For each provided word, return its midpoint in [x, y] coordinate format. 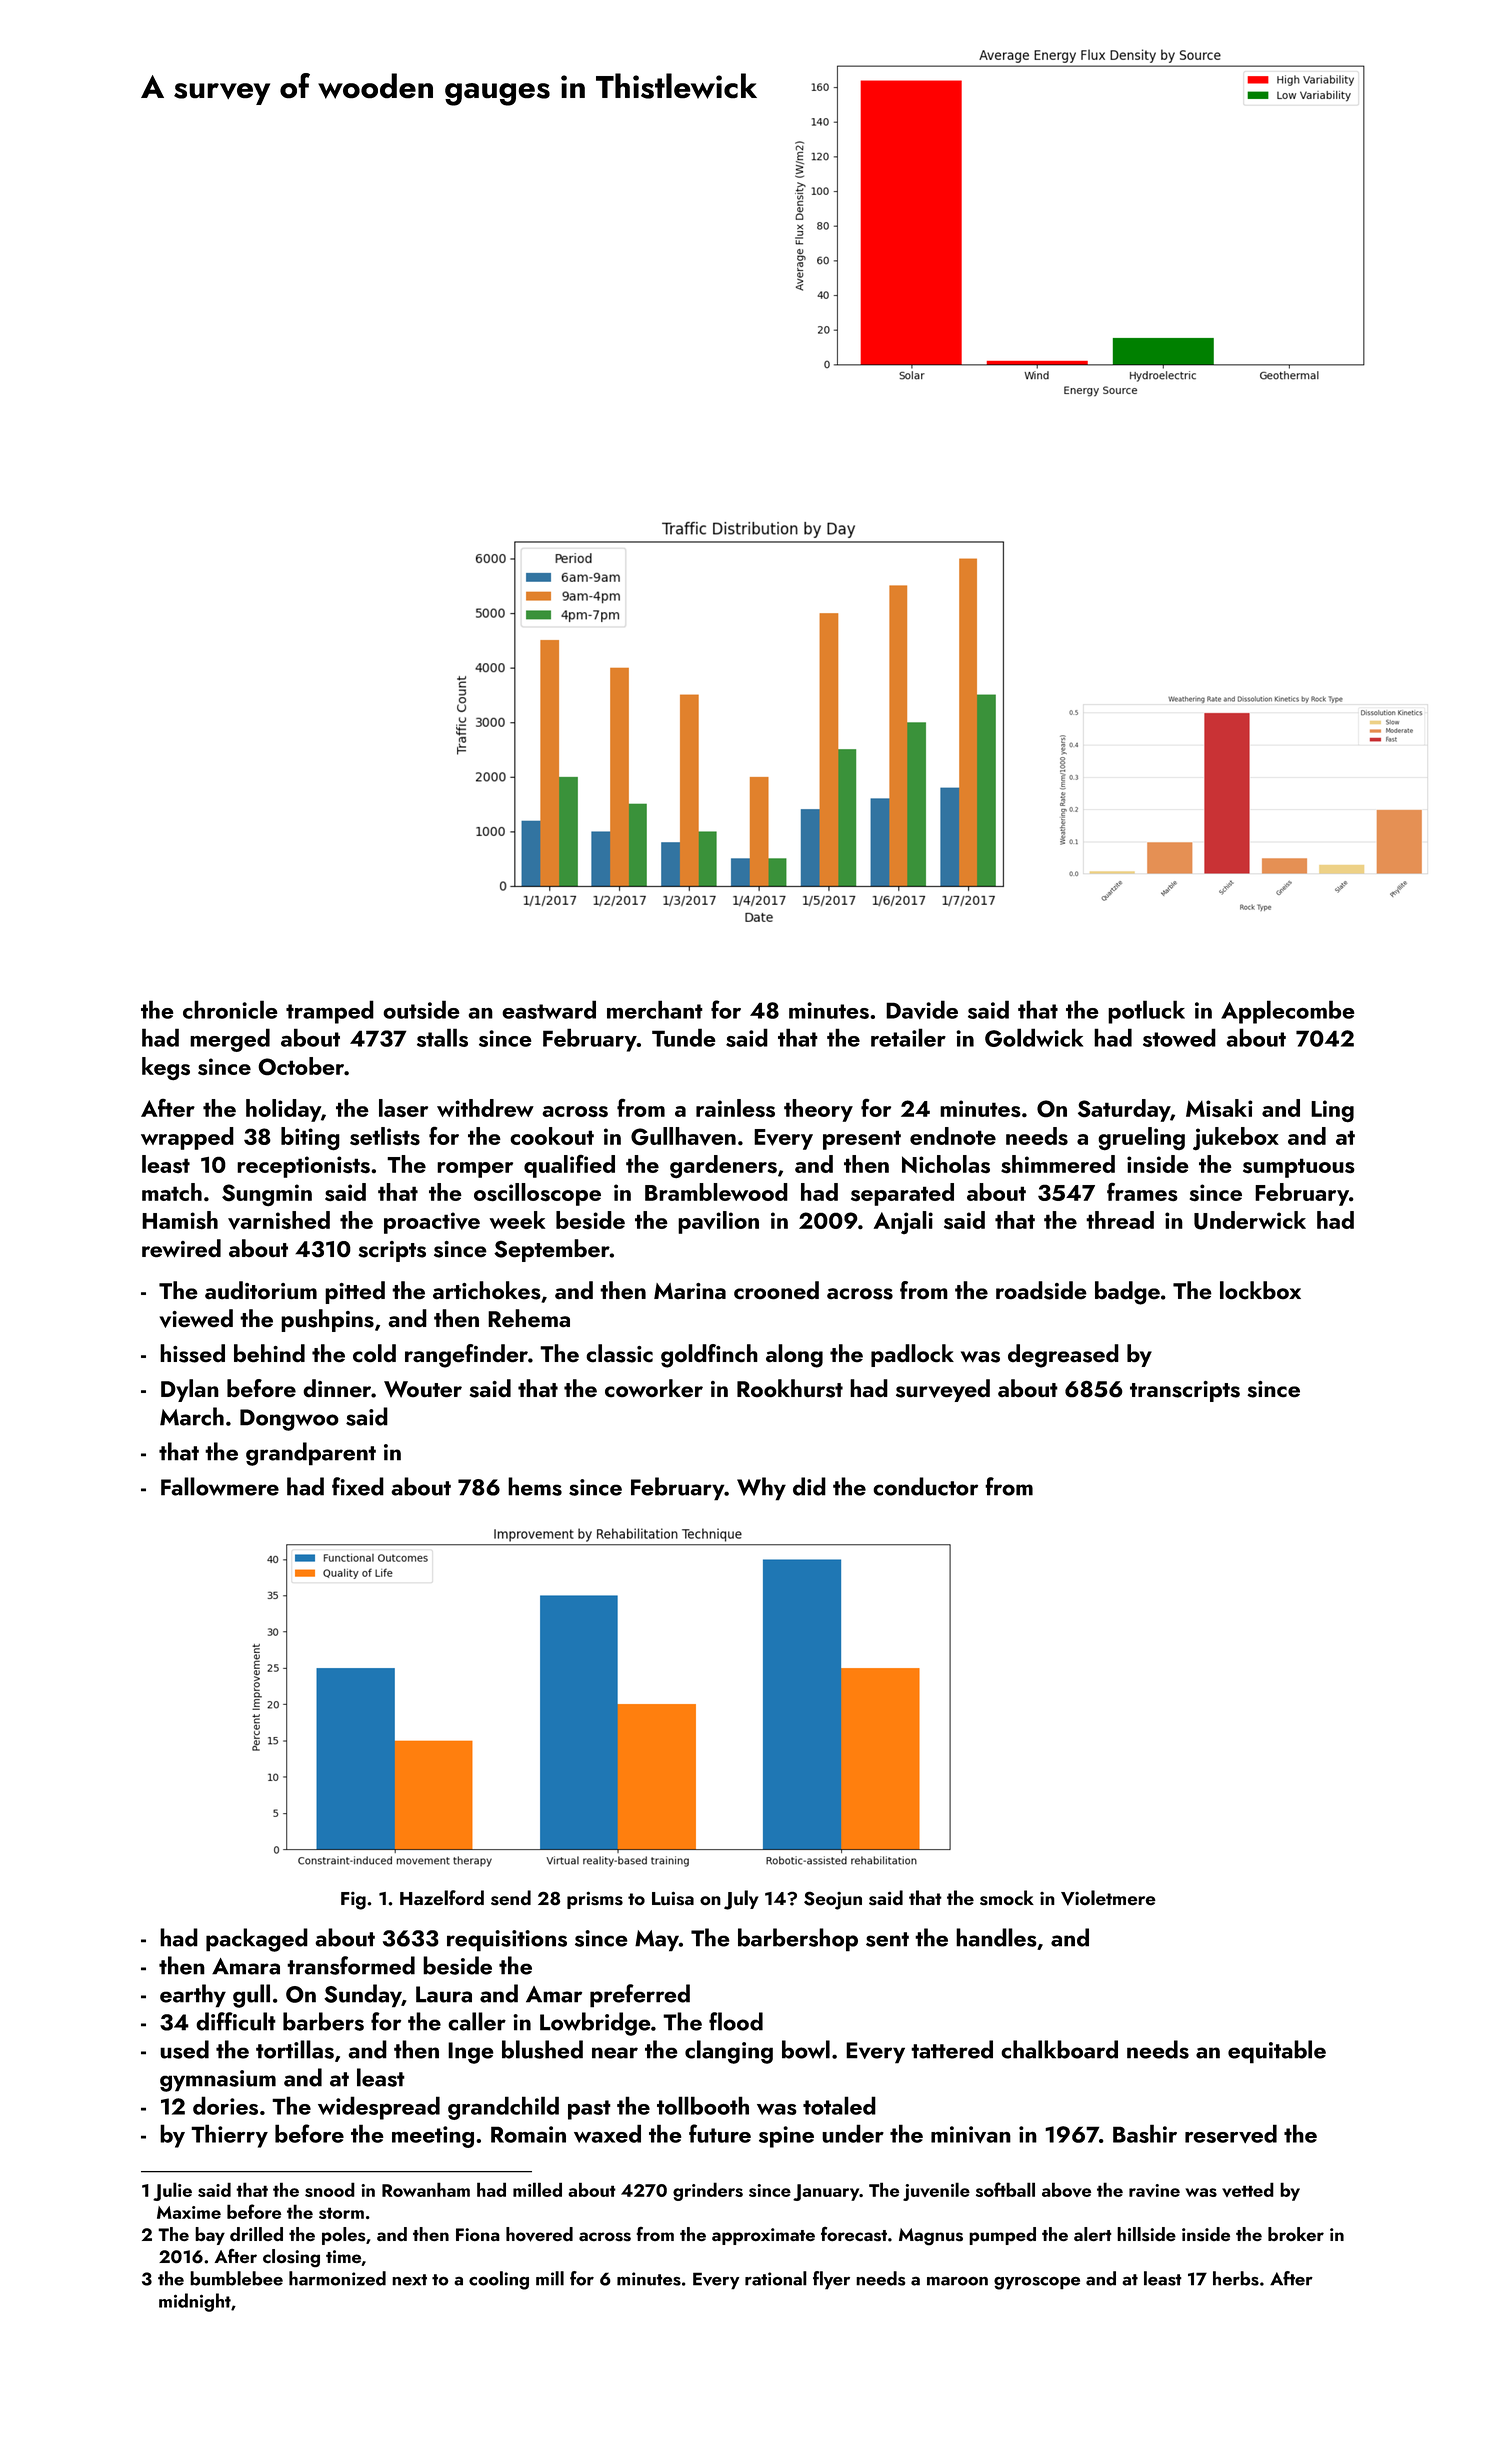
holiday [283, 1110]
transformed [351, 1965]
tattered [952, 2049]
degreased [1063, 1356]
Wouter [423, 1389]
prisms [595, 1900]
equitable [1277, 2052]
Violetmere [1108, 1898]
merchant [655, 1009]
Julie [172, 2191]
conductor [925, 1486]
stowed [1179, 1037]
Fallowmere [220, 1486]
